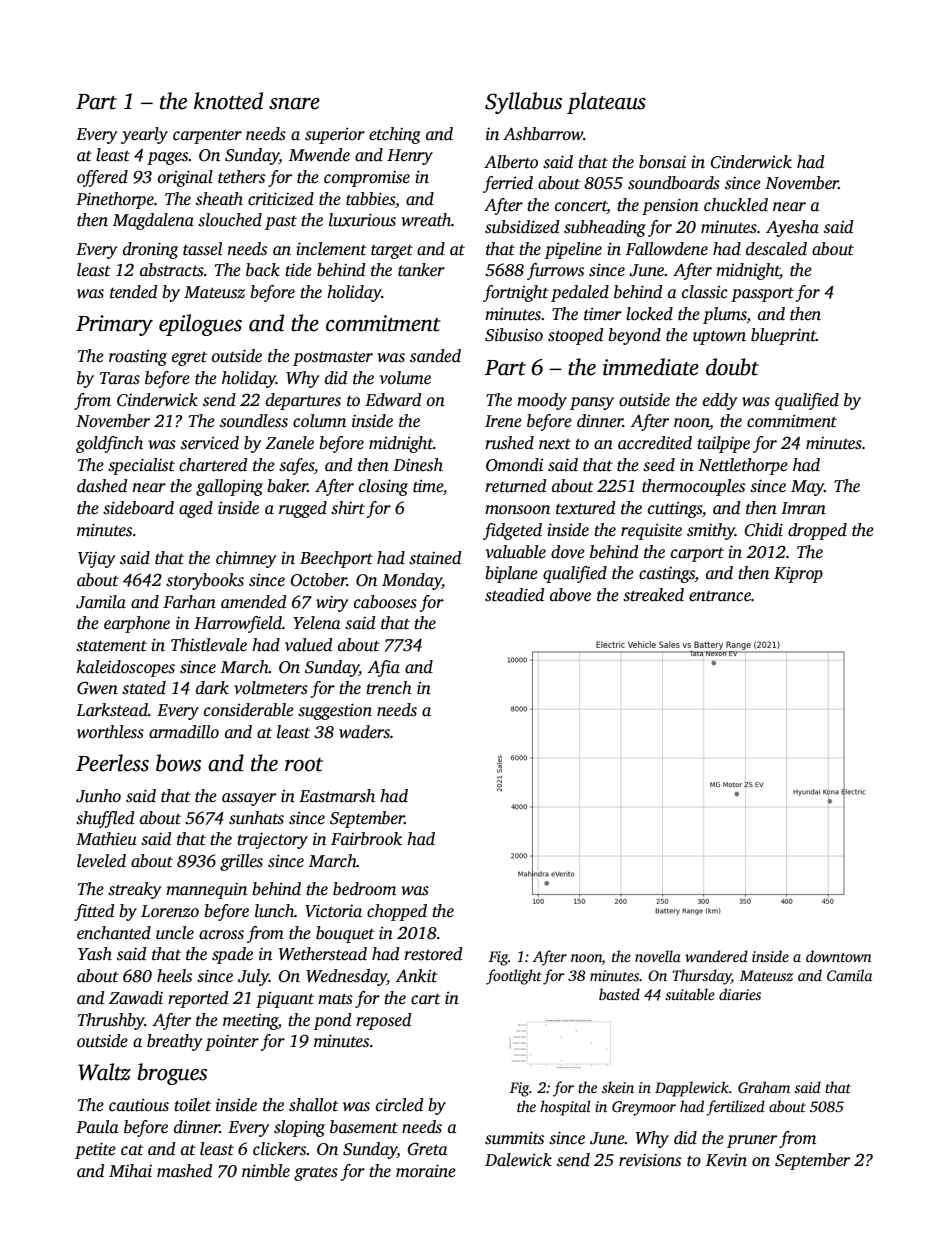 This page has height=1233, width=952. What do you see at coordinates (185, 1171) in the page?
I see `mashed` at bounding box center [185, 1171].
